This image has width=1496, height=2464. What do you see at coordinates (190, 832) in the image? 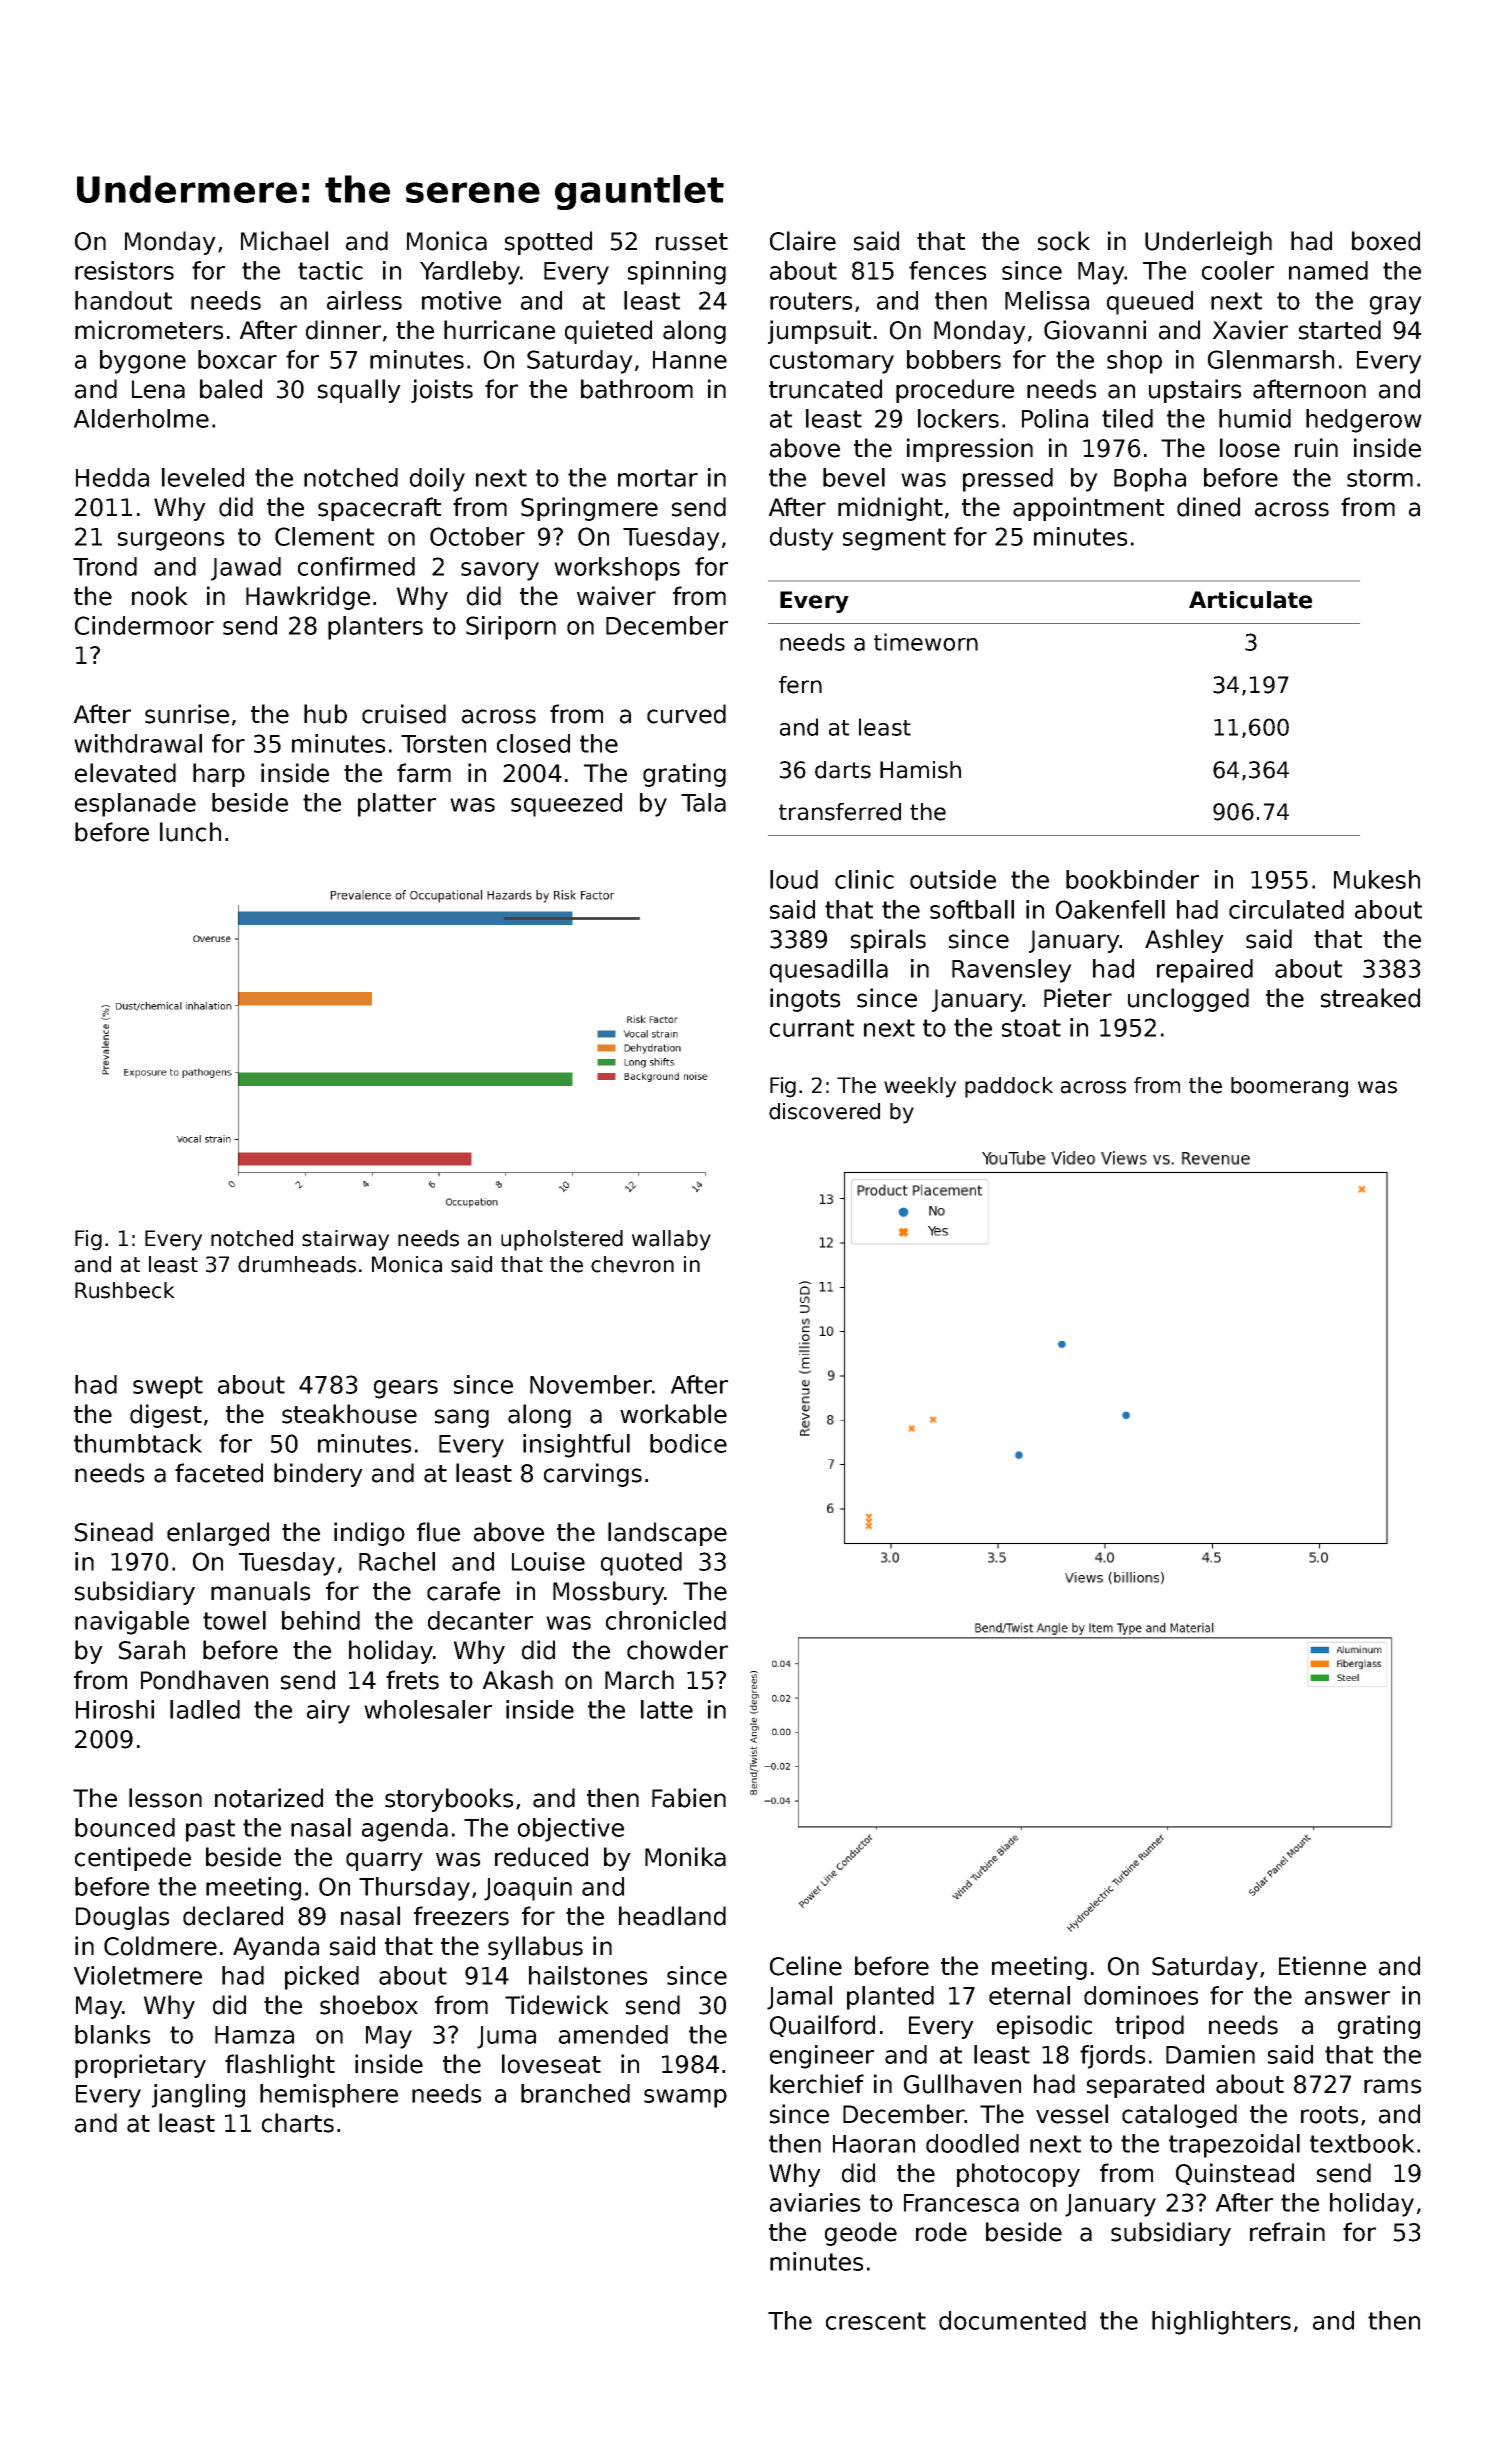
I see `lunch` at bounding box center [190, 832].
